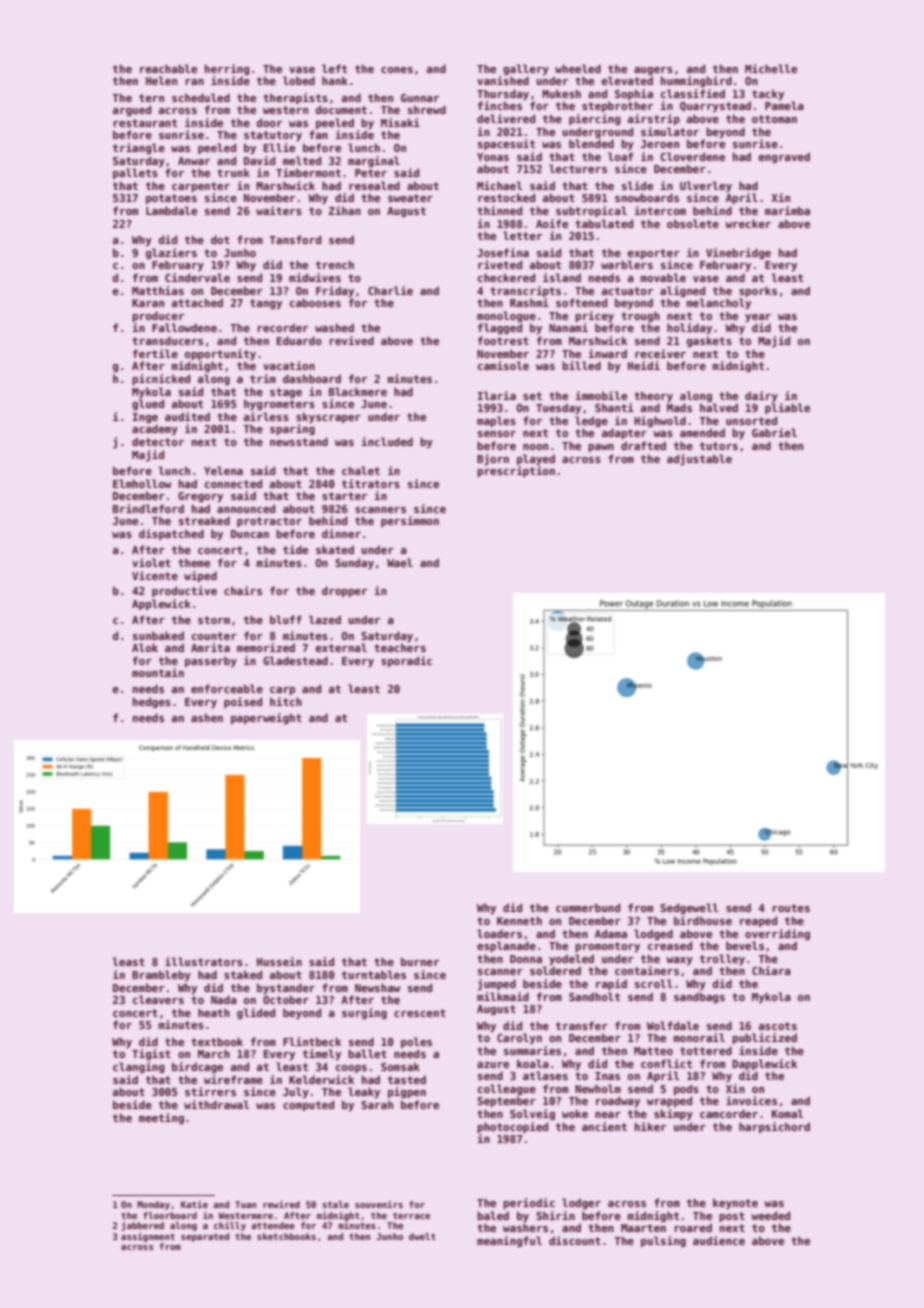  What do you see at coordinates (653, 396) in the screenshot?
I see `theory` at bounding box center [653, 396].
